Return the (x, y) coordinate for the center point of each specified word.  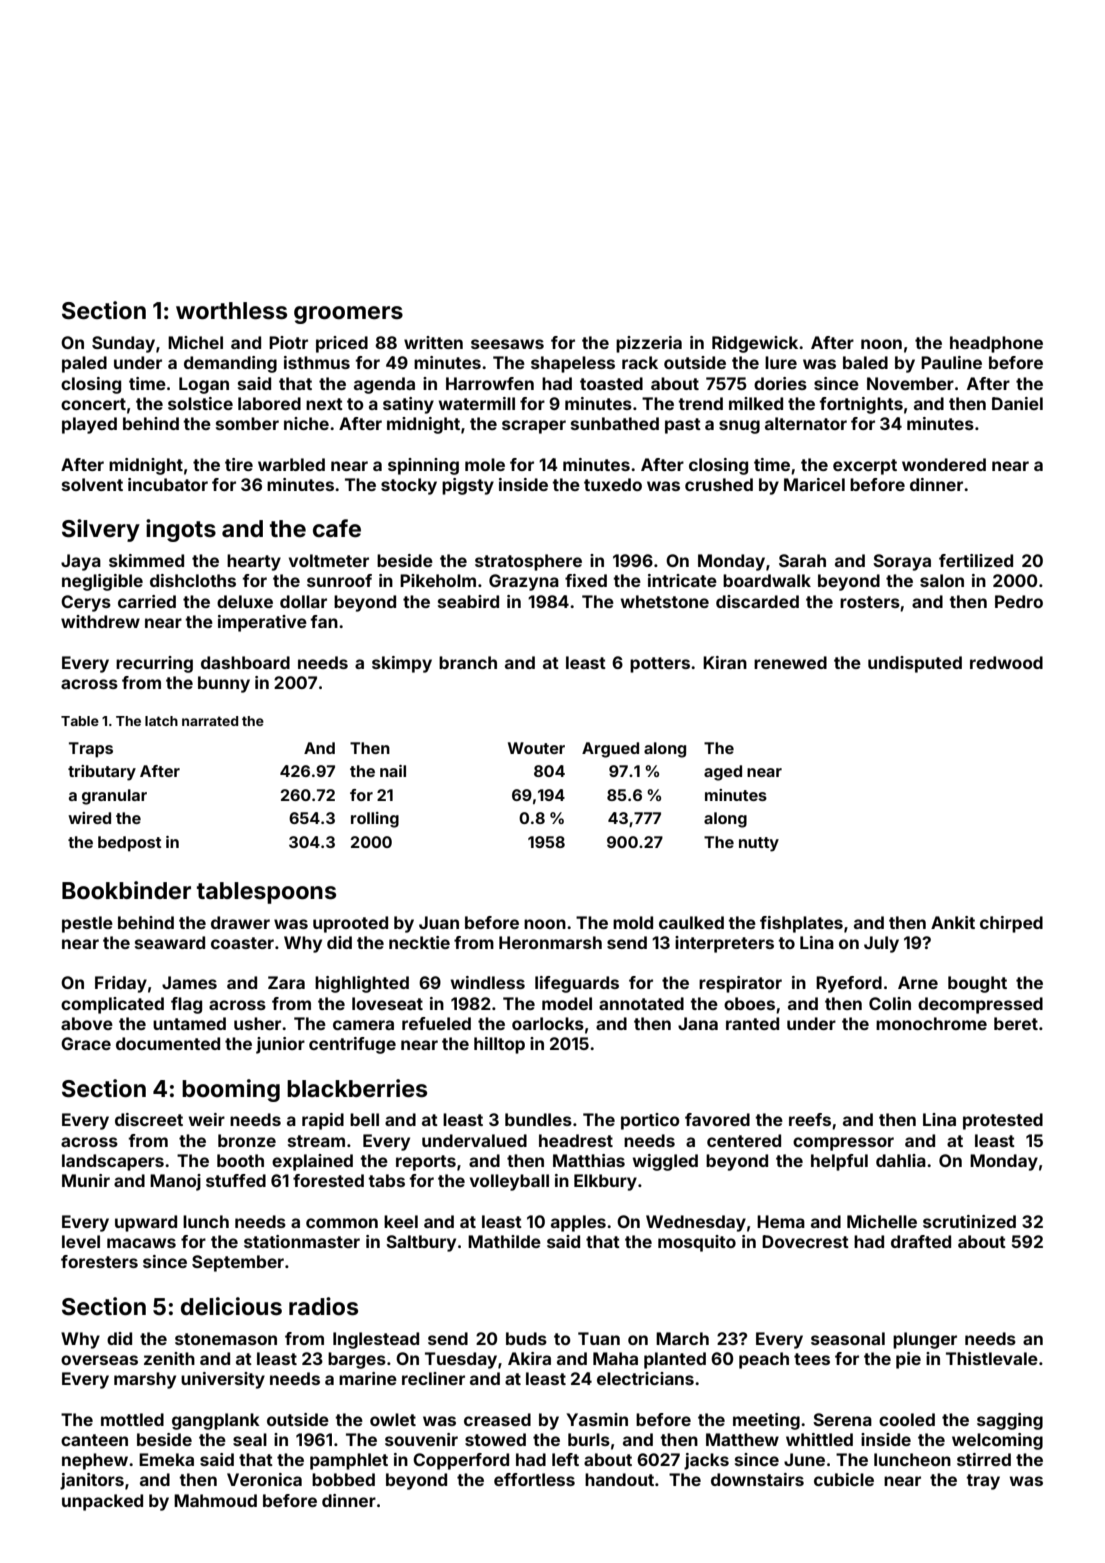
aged (723, 773)
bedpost (129, 844)
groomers (348, 315)
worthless (231, 311)
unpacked (102, 1502)
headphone (996, 344)
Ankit (953, 922)
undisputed (915, 664)
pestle (87, 924)
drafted (921, 1241)
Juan (439, 922)
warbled (291, 464)
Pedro (1019, 601)
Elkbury (605, 1182)
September (238, 1263)
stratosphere (528, 562)
